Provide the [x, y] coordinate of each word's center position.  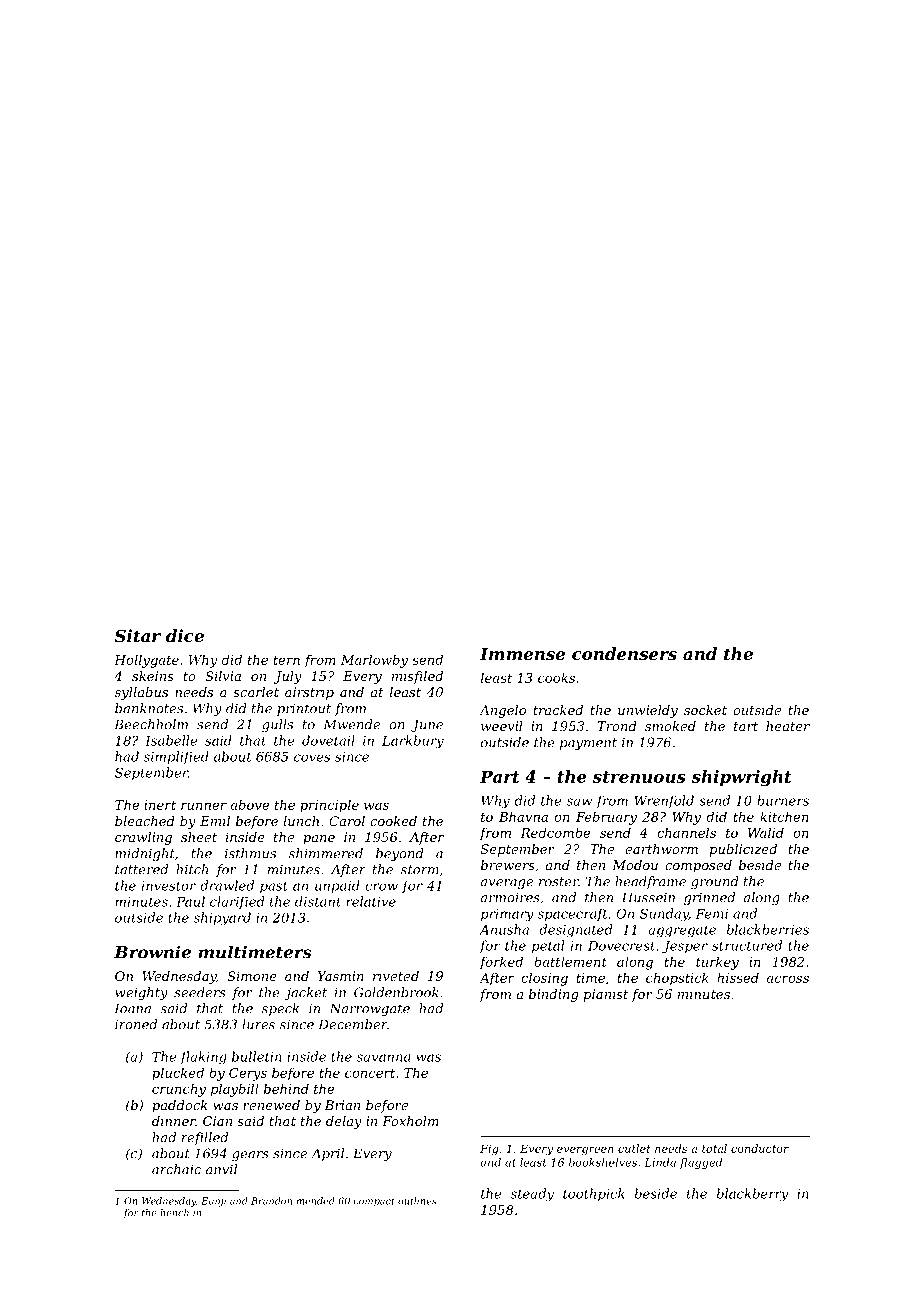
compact [374, 1202]
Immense [522, 654]
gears [250, 1156]
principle [329, 806]
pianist [605, 995]
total [714, 1148]
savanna [384, 1058]
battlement [570, 961]
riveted [396, 976]
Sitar [138, 635]
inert [160, 805]
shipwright [742, 778]
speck [280, 1009]
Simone [252, 976]
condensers [624, 653]
